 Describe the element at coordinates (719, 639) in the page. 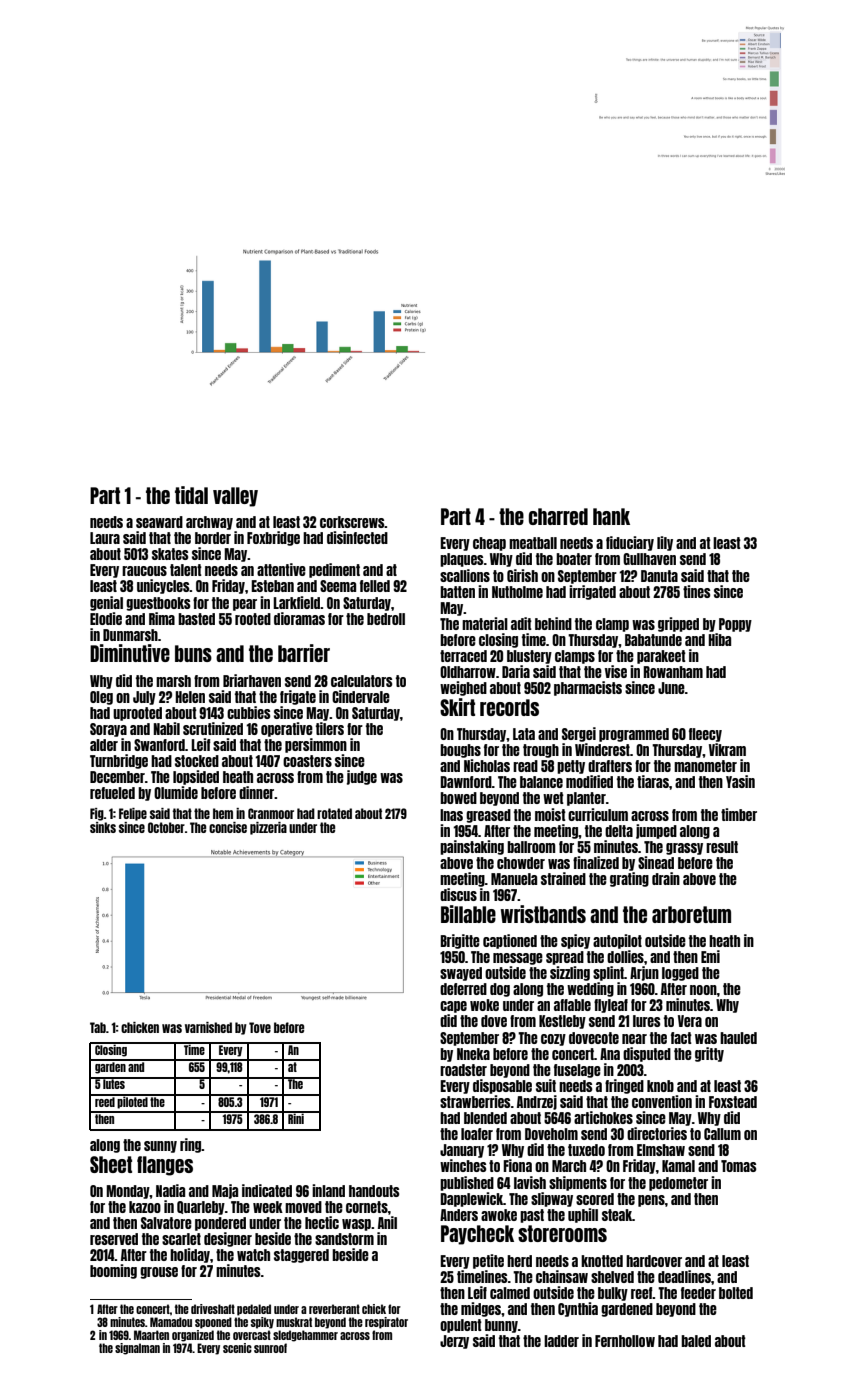

I see `Hiba` at that location.
